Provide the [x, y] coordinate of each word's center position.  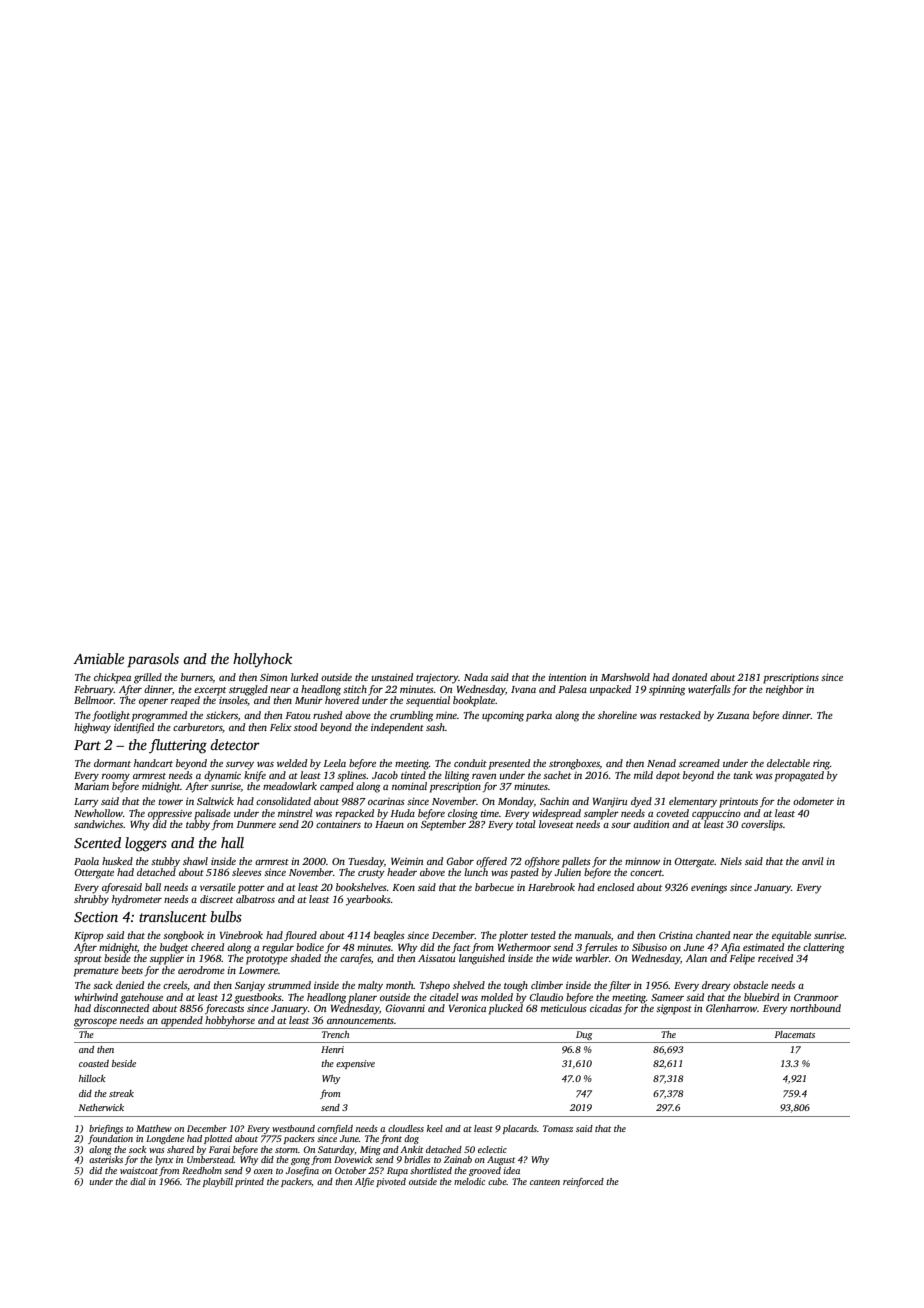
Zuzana [733, 715]
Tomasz [558, 1128]
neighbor [785, 690]
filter [620, 986]
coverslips [762, 825]
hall [232, 842]
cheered [207, 947]
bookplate [474, 701]
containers [338, 824]
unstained [392, 677]
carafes [355, 959]
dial [138, 1181]
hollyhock [262, 660]
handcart [153, 763]
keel [435, 1128]
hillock [92, 1078]
